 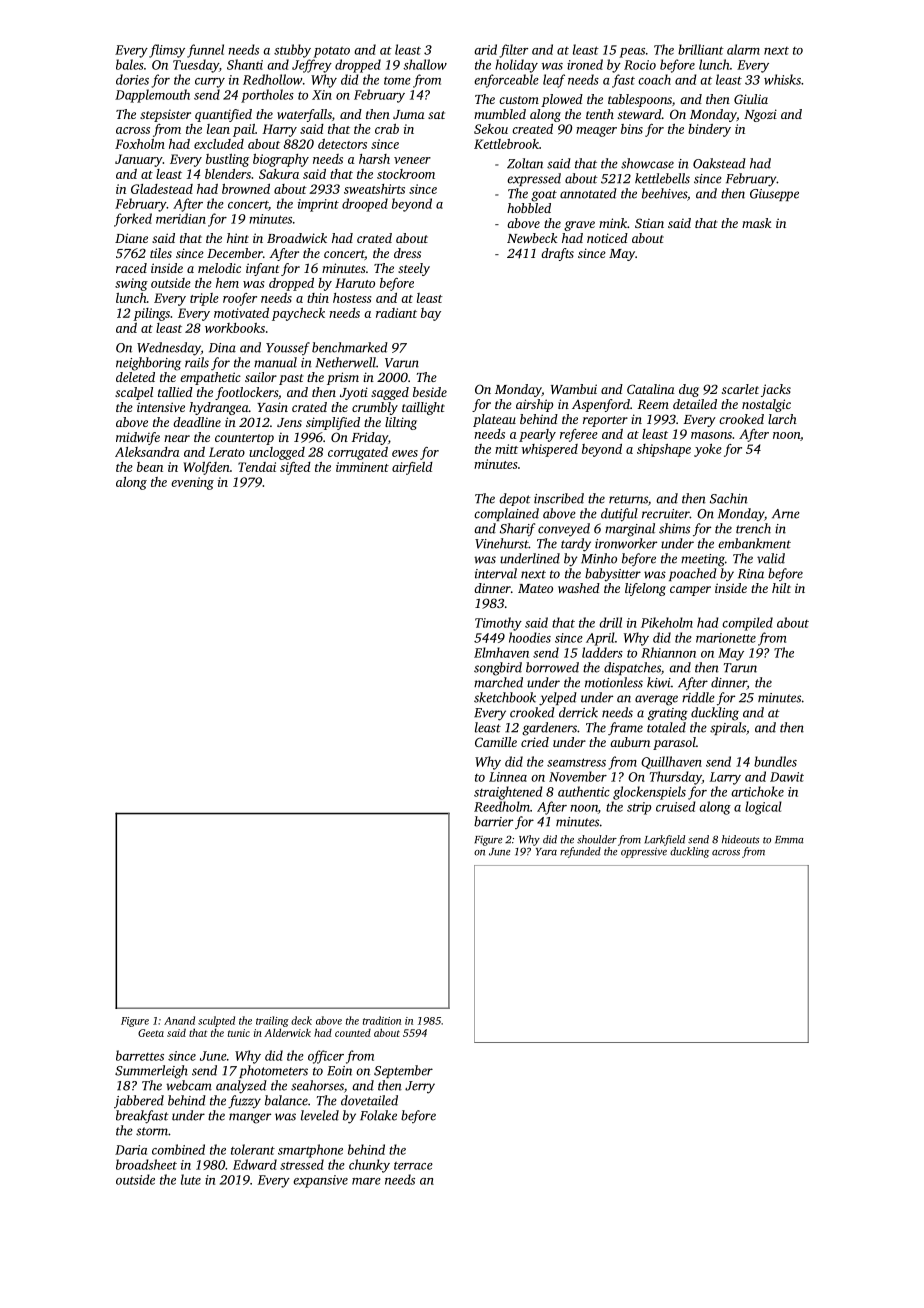 What do you see at coordinates (369, 1166) in the screenshot?
I see `chunky` at bounding box center [369, 1166].
